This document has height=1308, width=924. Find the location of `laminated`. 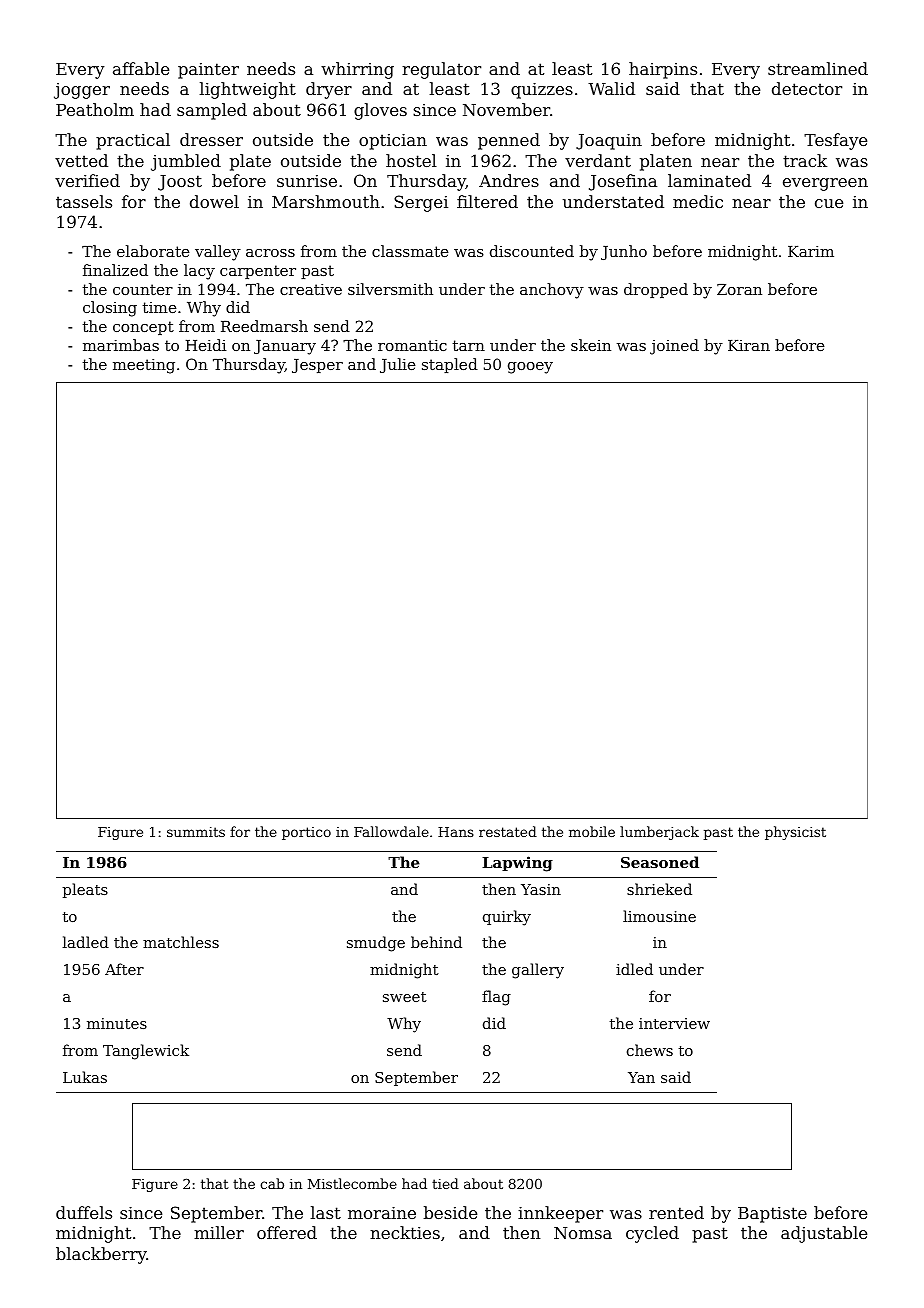

laminated is located at coordinates (709, 180).
